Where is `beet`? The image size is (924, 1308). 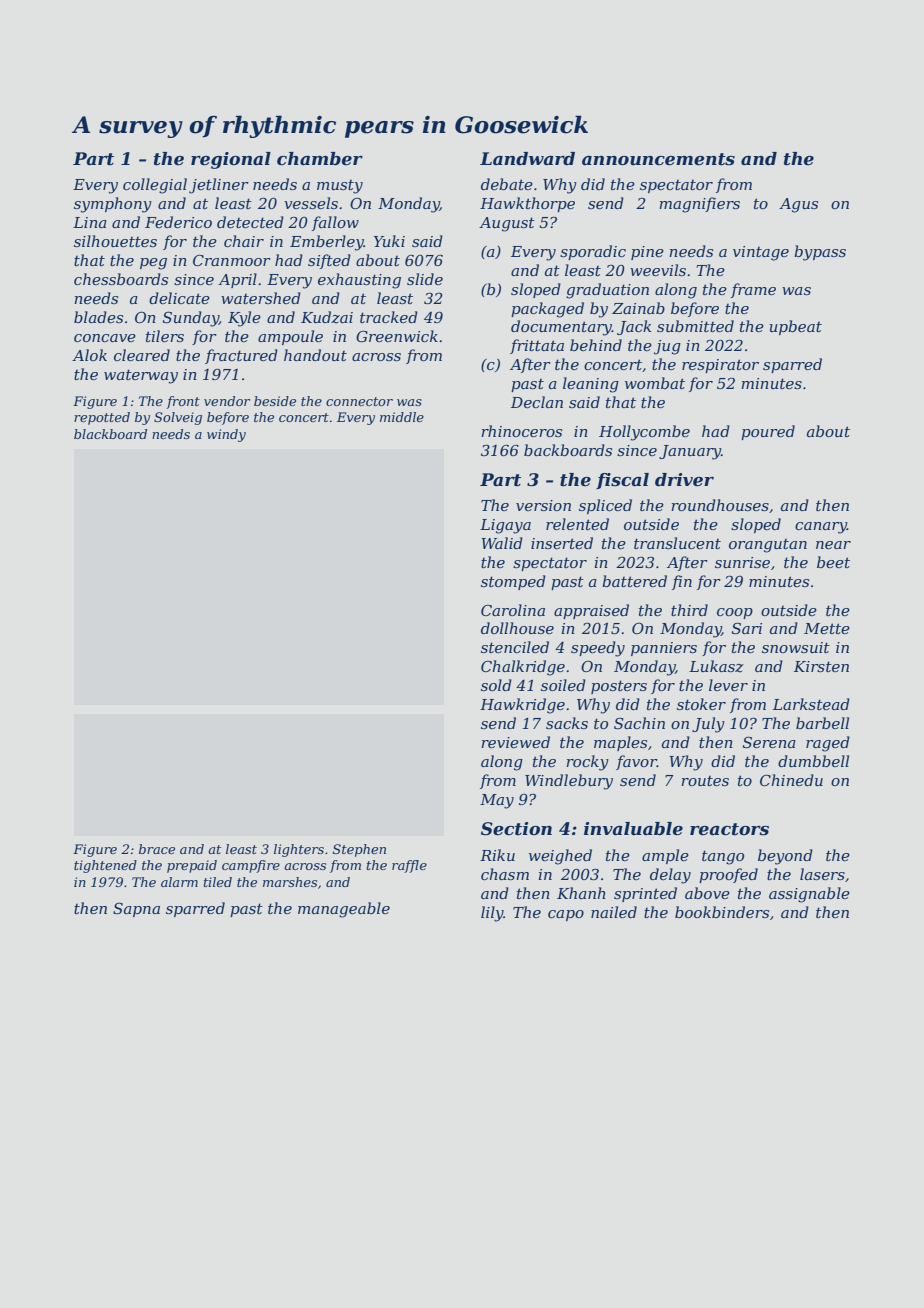 beet is located at coordinates (833, 562).
